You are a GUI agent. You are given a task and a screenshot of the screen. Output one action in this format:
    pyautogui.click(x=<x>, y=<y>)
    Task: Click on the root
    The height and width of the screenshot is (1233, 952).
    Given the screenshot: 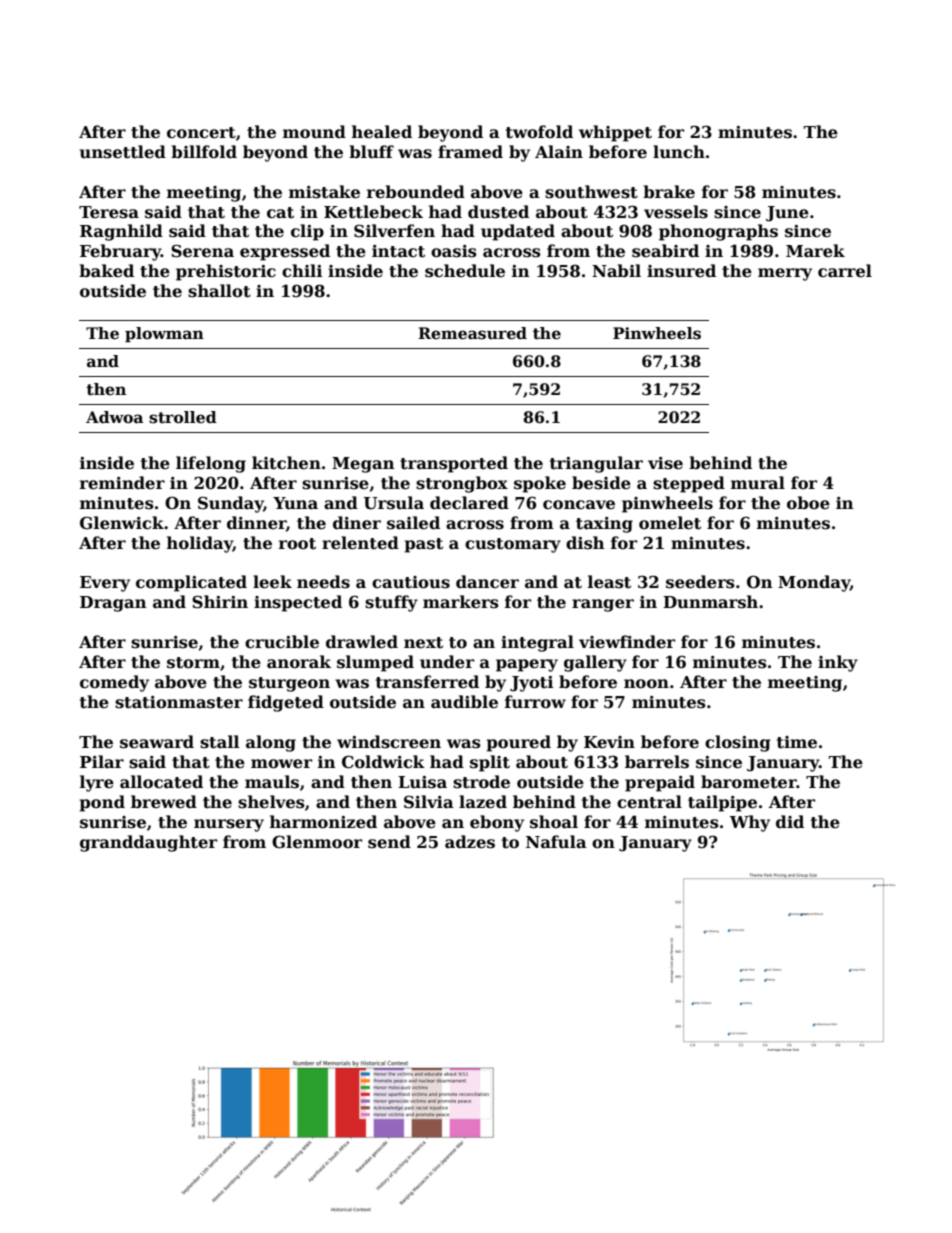 What is the action you would take?
    pyautogui.click(x=297, y=544)
